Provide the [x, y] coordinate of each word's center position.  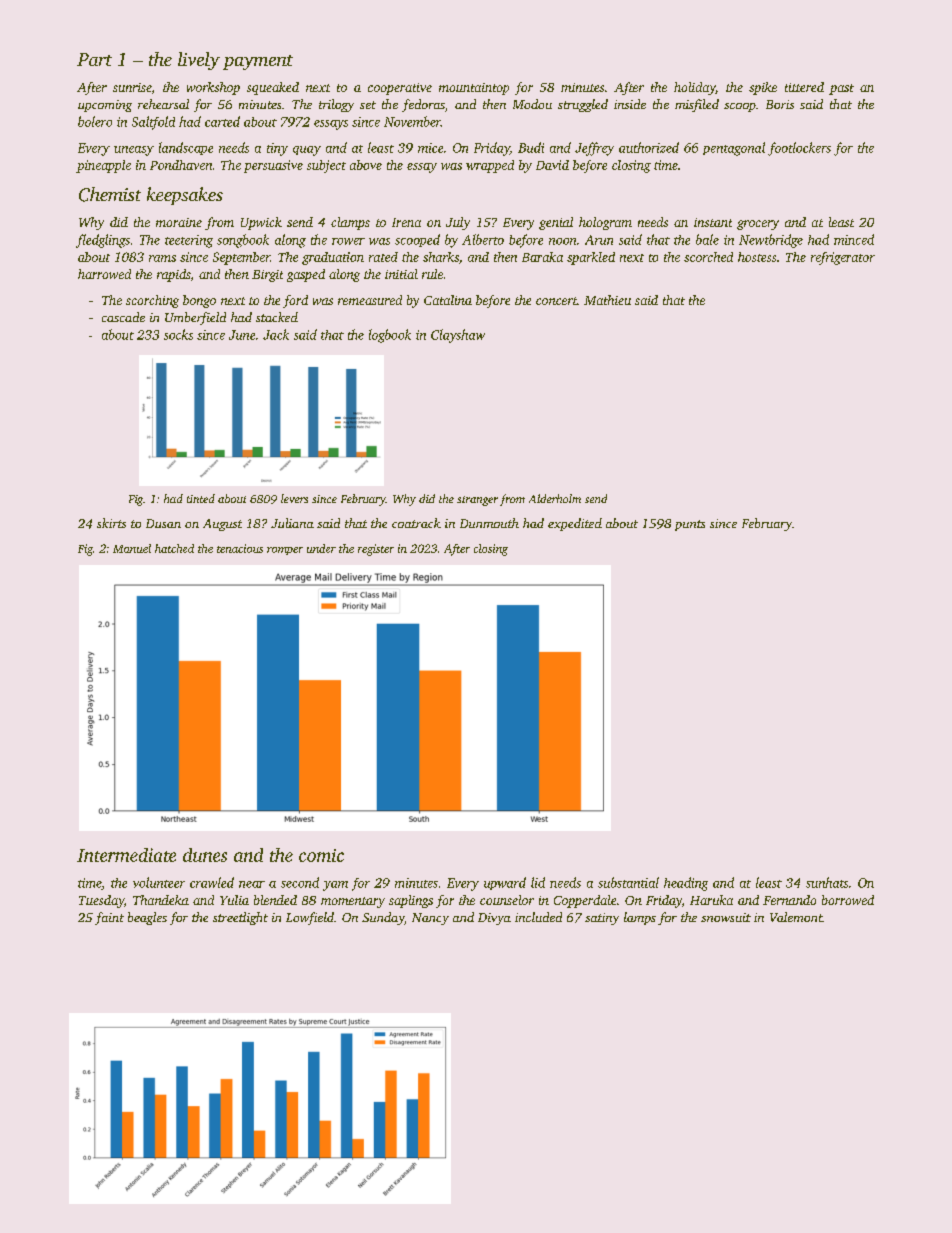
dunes [205, 855]
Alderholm [555, 498]
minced [854, 239]
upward [505, 883]
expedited [575, 524]
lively [199, 61]
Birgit [267, 276]
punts [690, 525]
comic [321, 855]
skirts [111, 523]
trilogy [336, 105]
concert [556, 301]
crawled [212, 882]
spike [763, 88]
